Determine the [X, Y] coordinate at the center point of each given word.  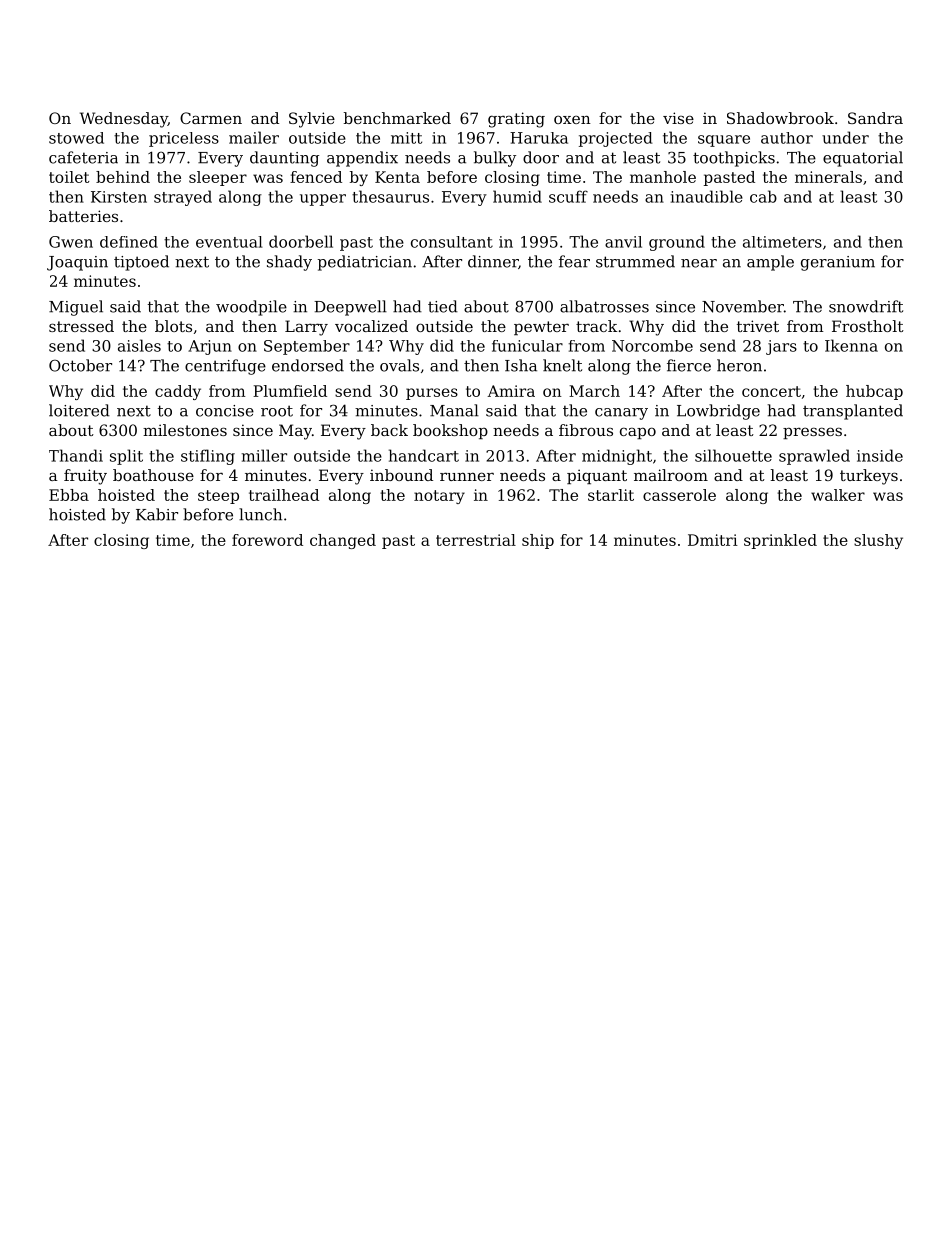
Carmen [211, 118]
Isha [521, 365]
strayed [183, 198]
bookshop [450, 431]
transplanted [853, 412]
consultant [452, 242]
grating [516, 120]
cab [763, 196]
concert [771, 391]
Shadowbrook [780, 118]
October [80, 365]
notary [439, 497]
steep [218, 497]
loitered [79, 410]
